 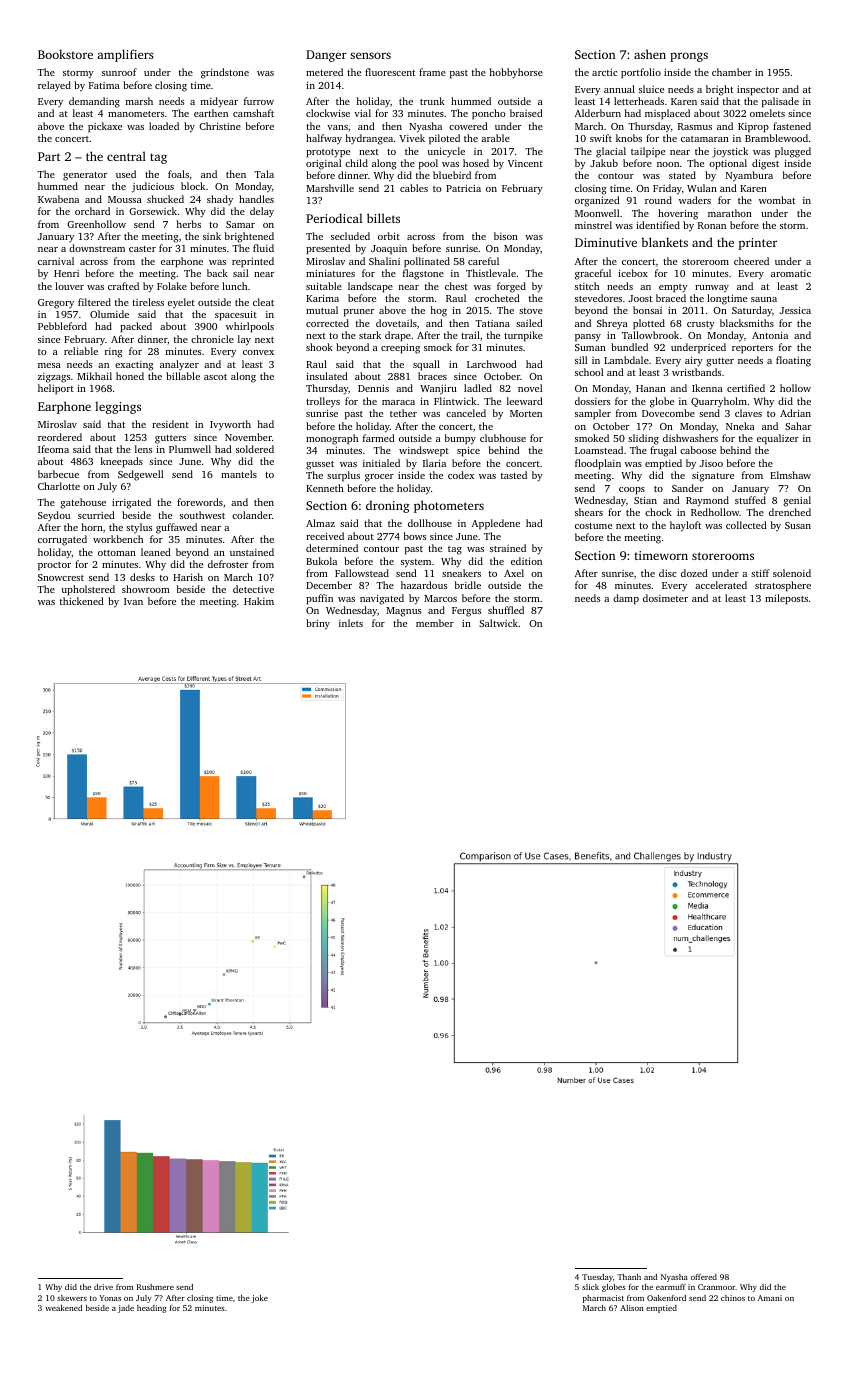 What do you see at coordinates (370, 55) in the image?
I see `sensors` at bounding box center [370, 55].
